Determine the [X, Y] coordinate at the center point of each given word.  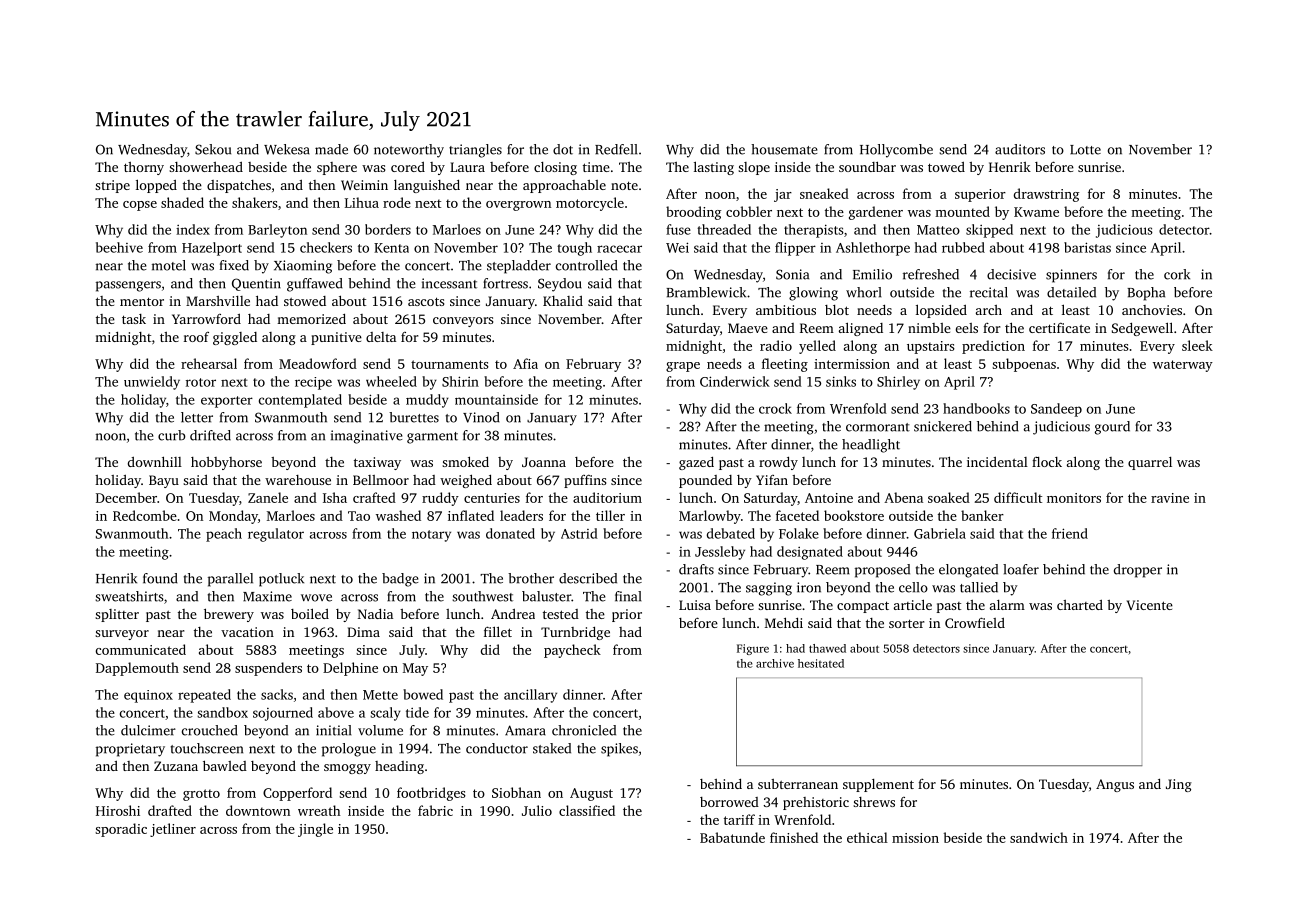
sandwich [1039, 837]
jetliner [173, 830]
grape [683, 367]
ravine [1170, 498]
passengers [128, 286]
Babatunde [732, 837]
